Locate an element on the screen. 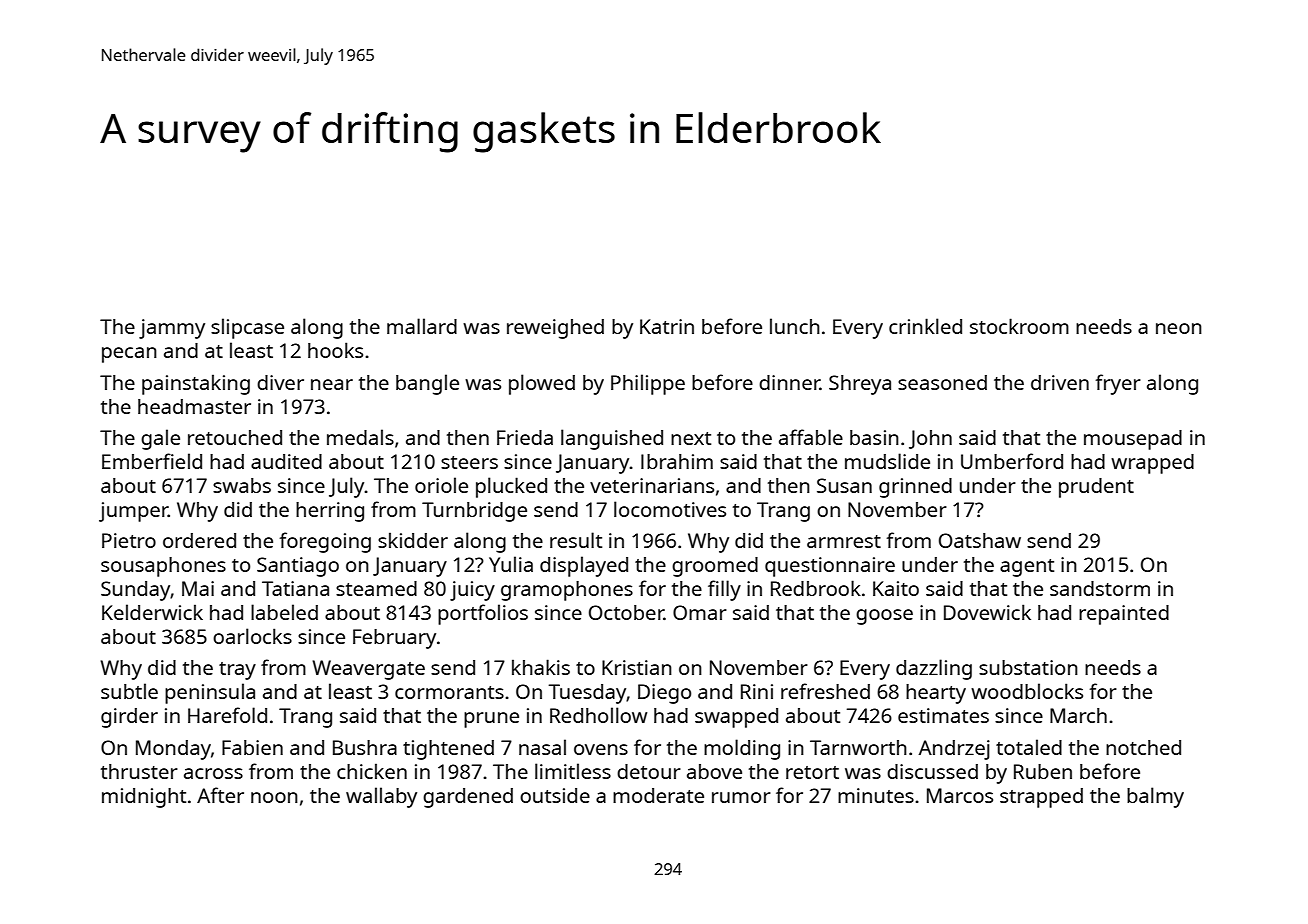  midnight is located at coordinates (144, 798).
